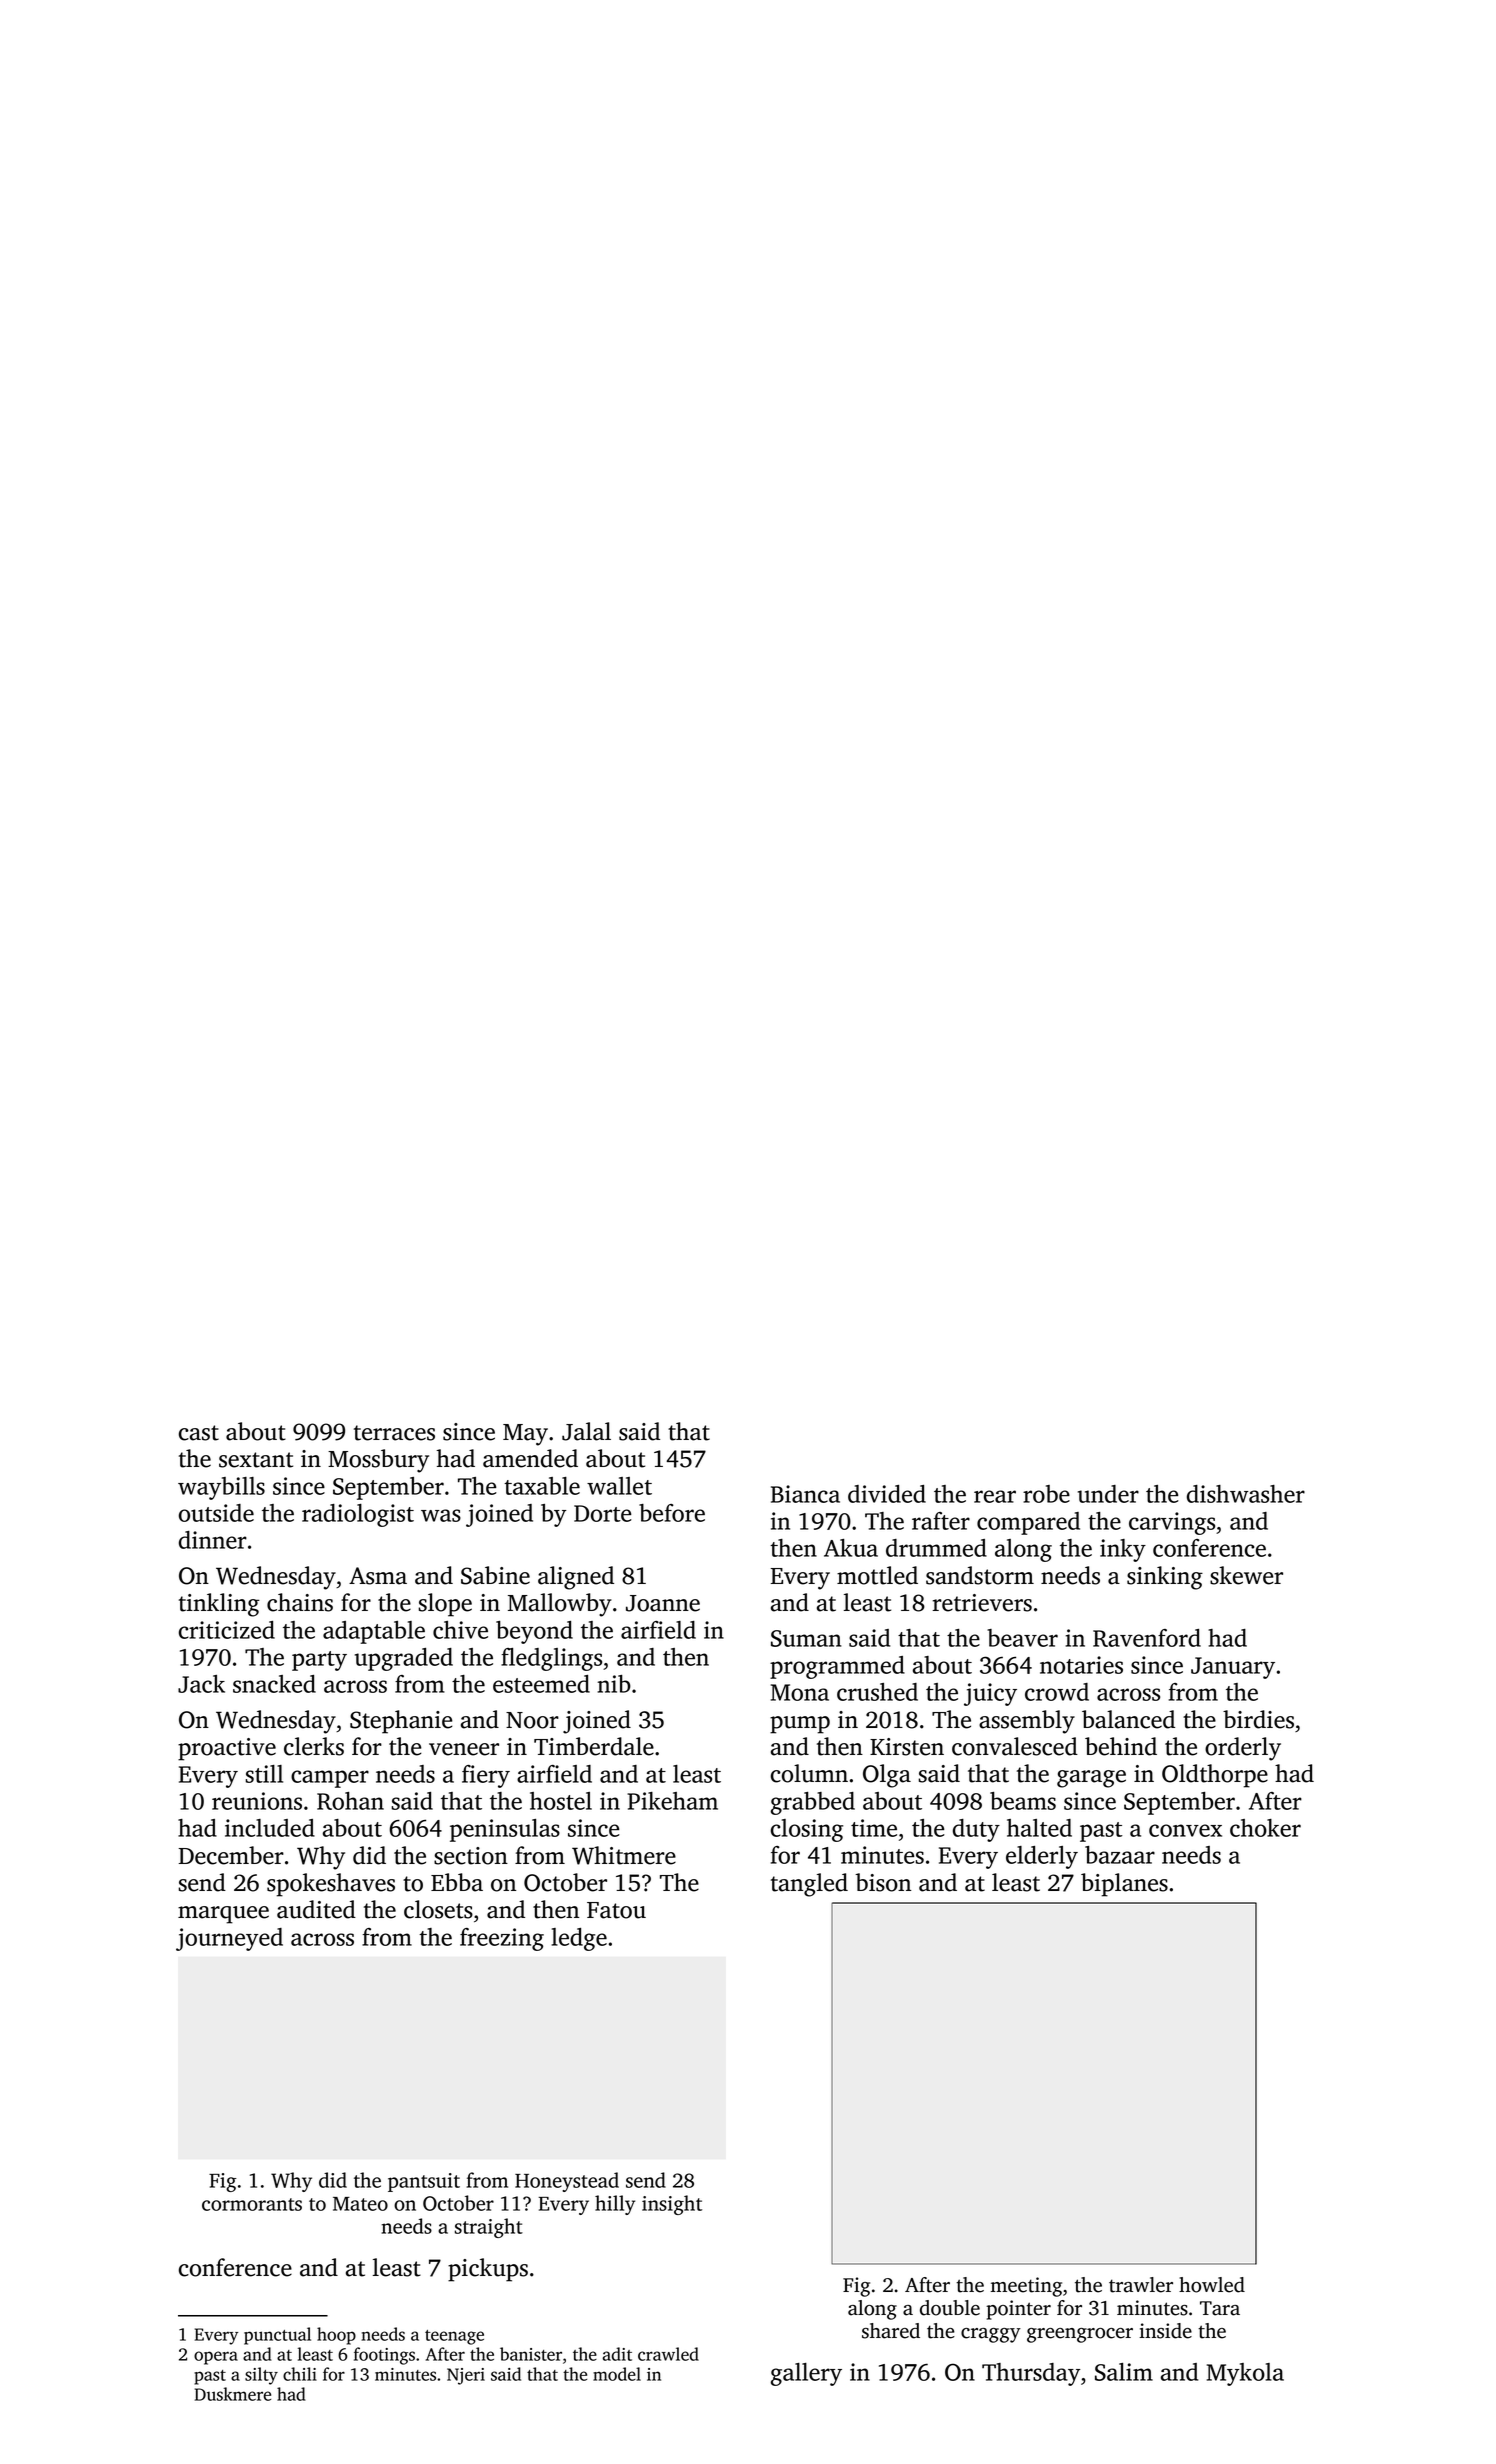 The width and height of the document is (1496, 2464). Describe the element at coordinates (229, 1939) in the document. I see `journeyed` at that location.
